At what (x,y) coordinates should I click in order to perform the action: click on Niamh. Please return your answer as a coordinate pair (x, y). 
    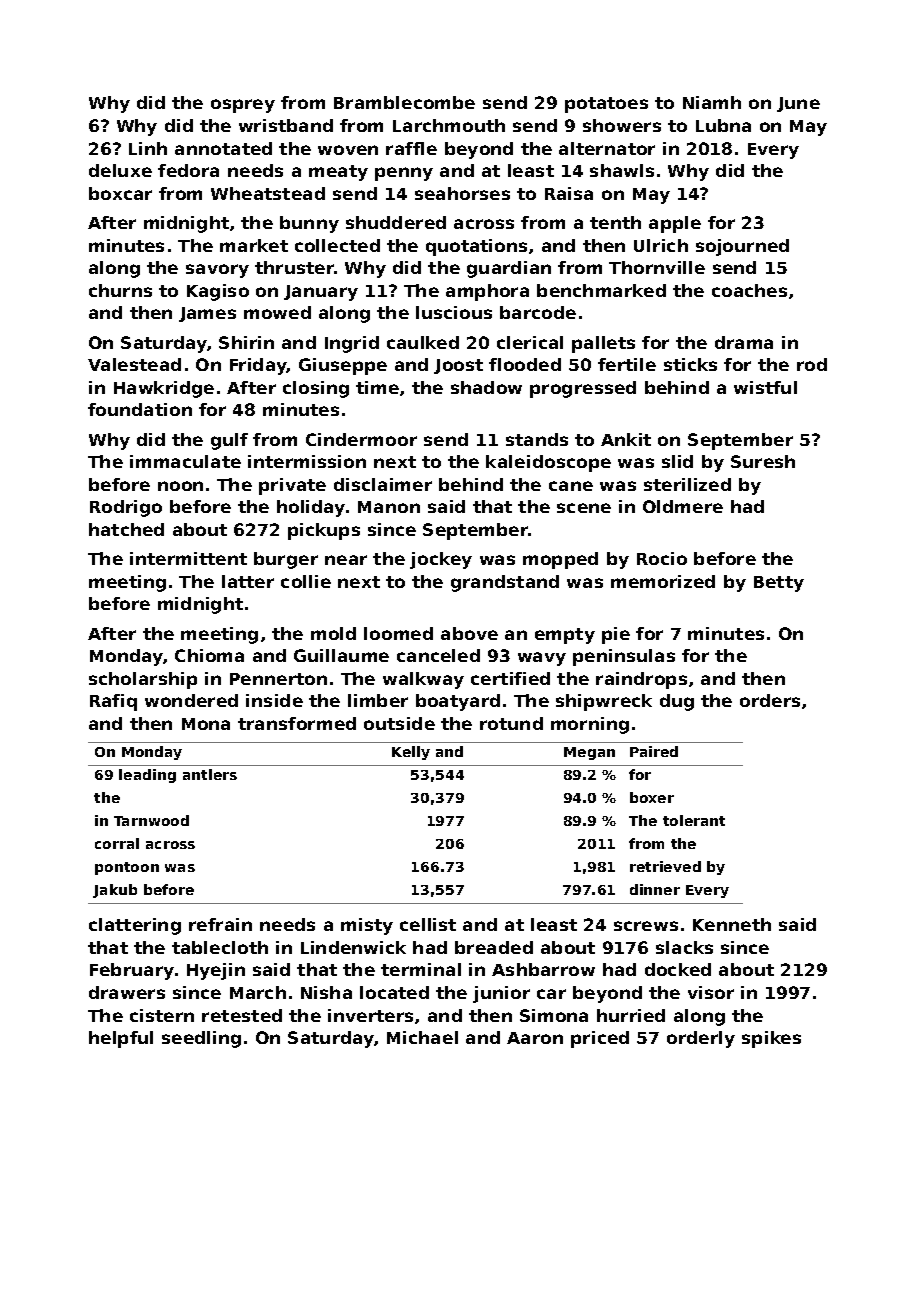
    Looking at the image, I should click on (712, 102).
